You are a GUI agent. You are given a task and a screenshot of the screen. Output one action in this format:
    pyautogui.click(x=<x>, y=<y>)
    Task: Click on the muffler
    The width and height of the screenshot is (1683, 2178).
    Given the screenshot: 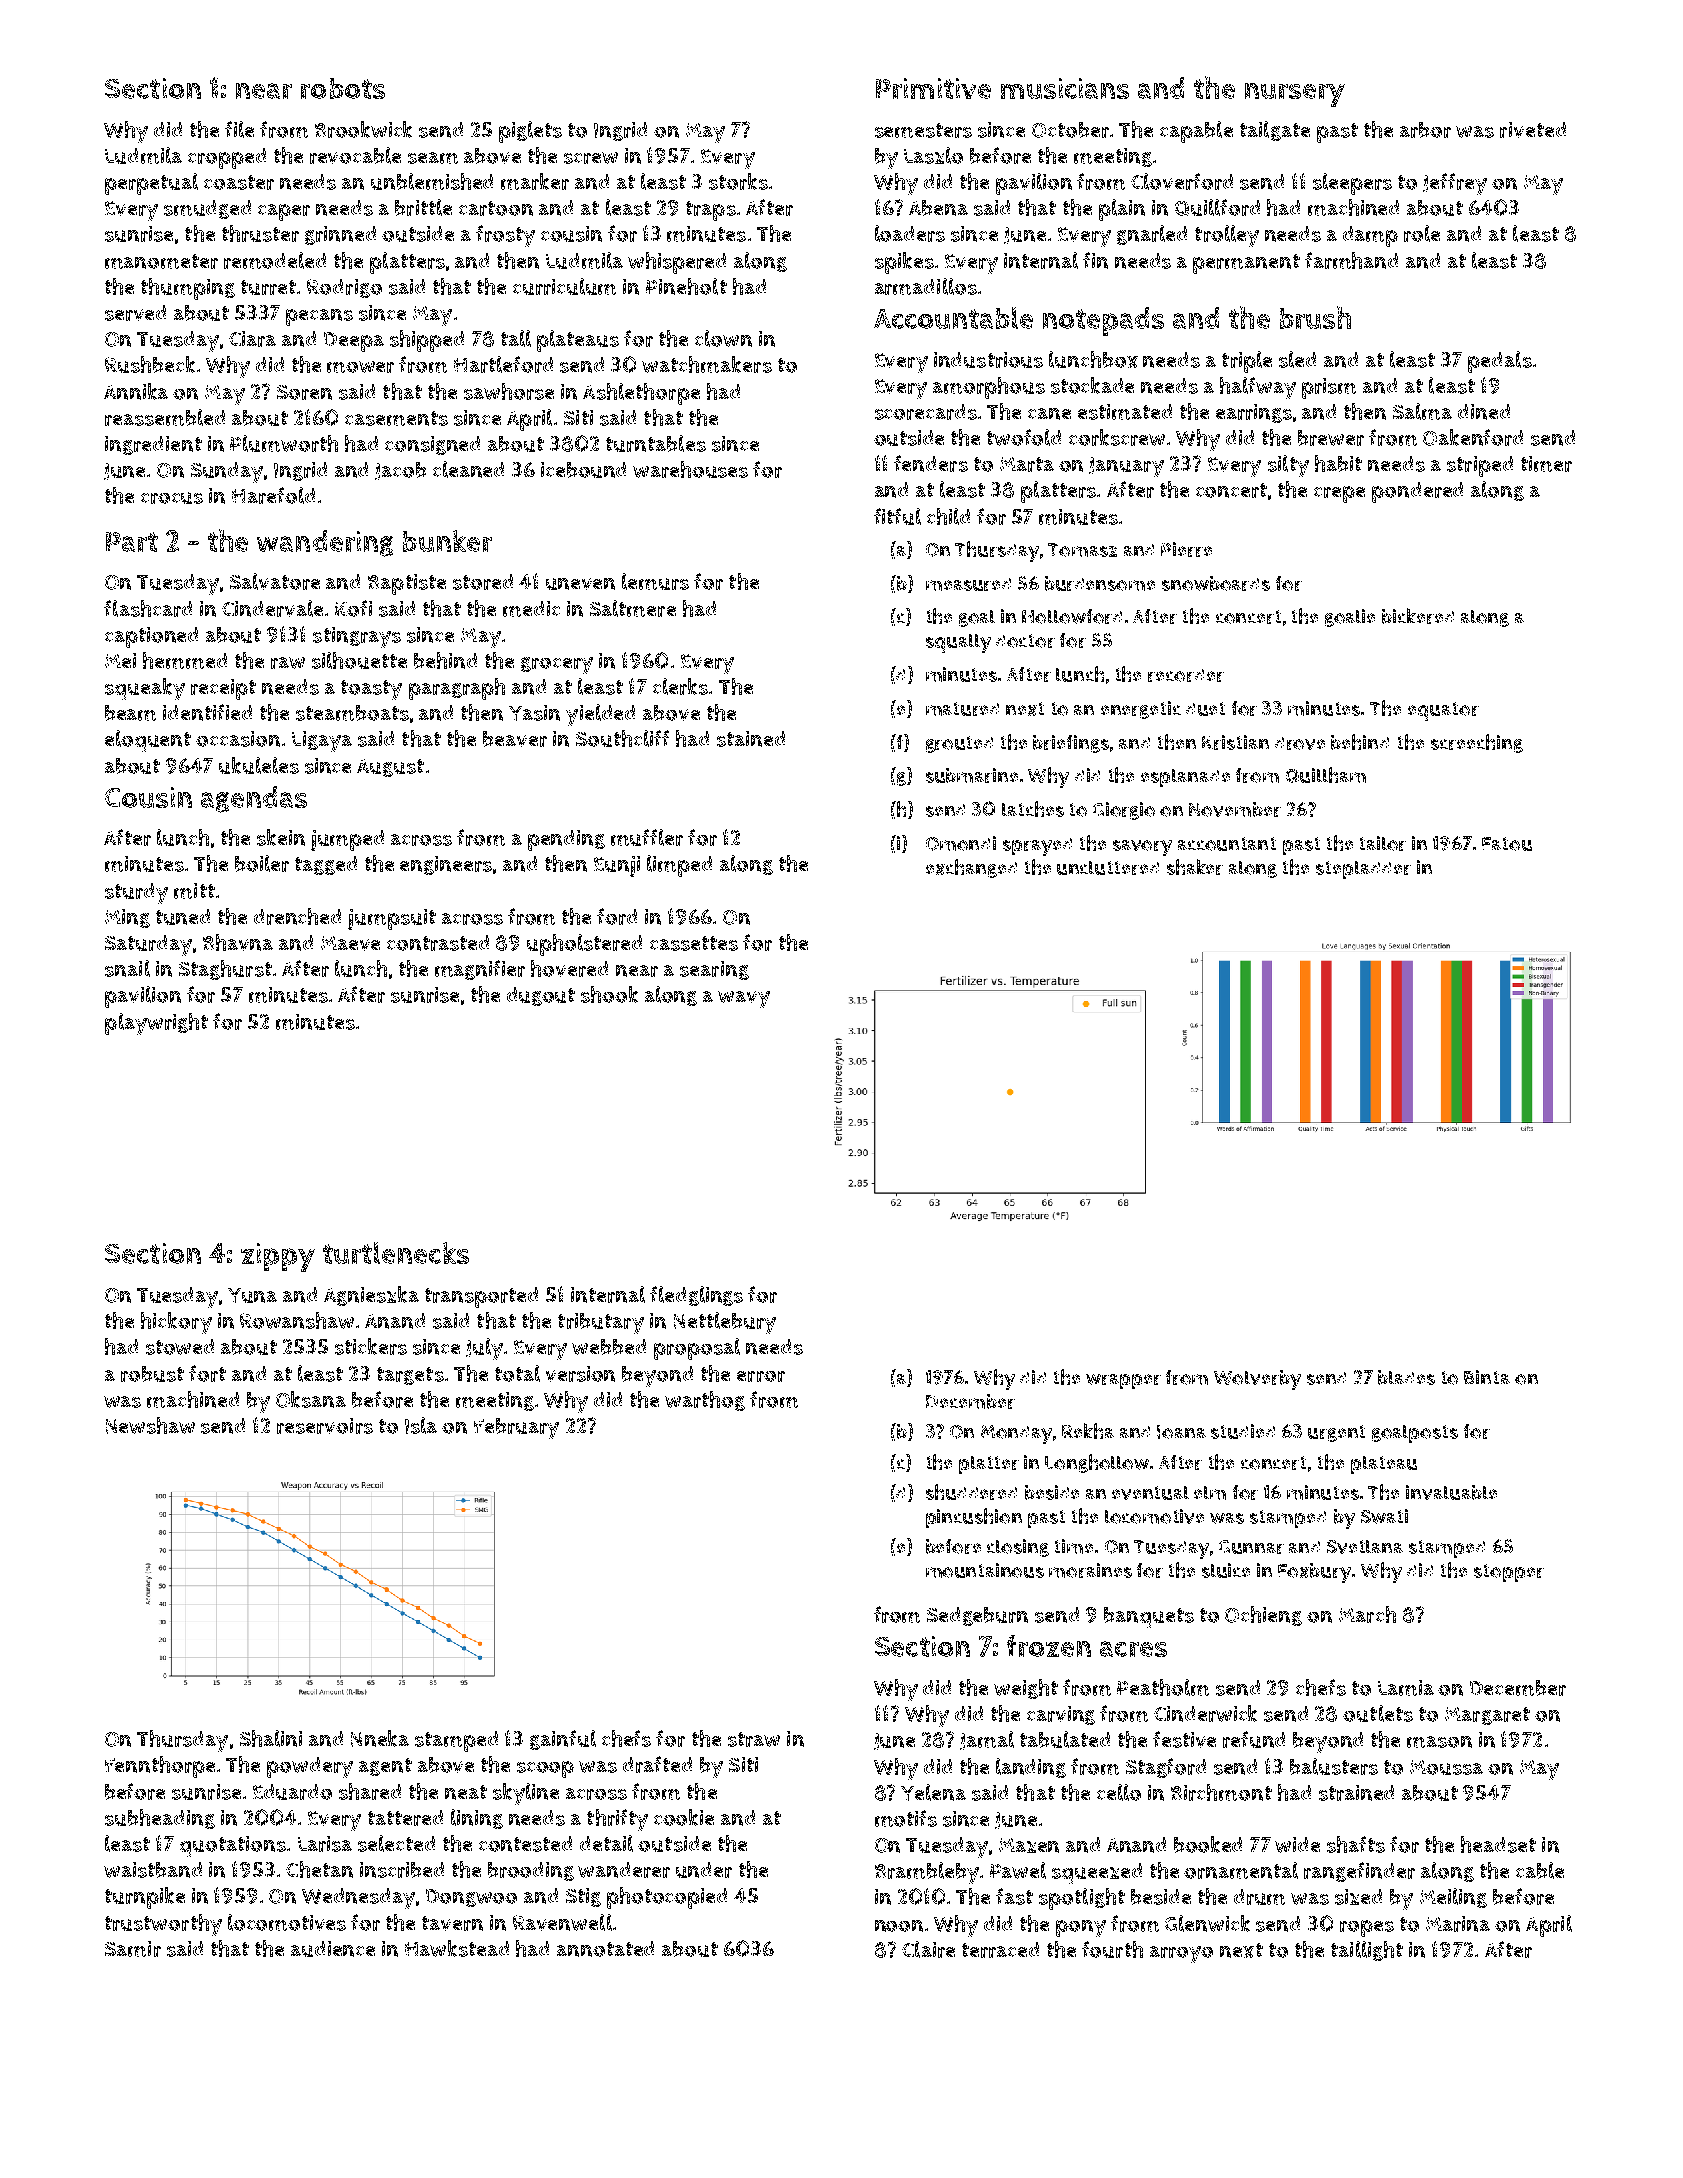 What is the action you would take?
    pyautogui.click(x=647, y=837)
